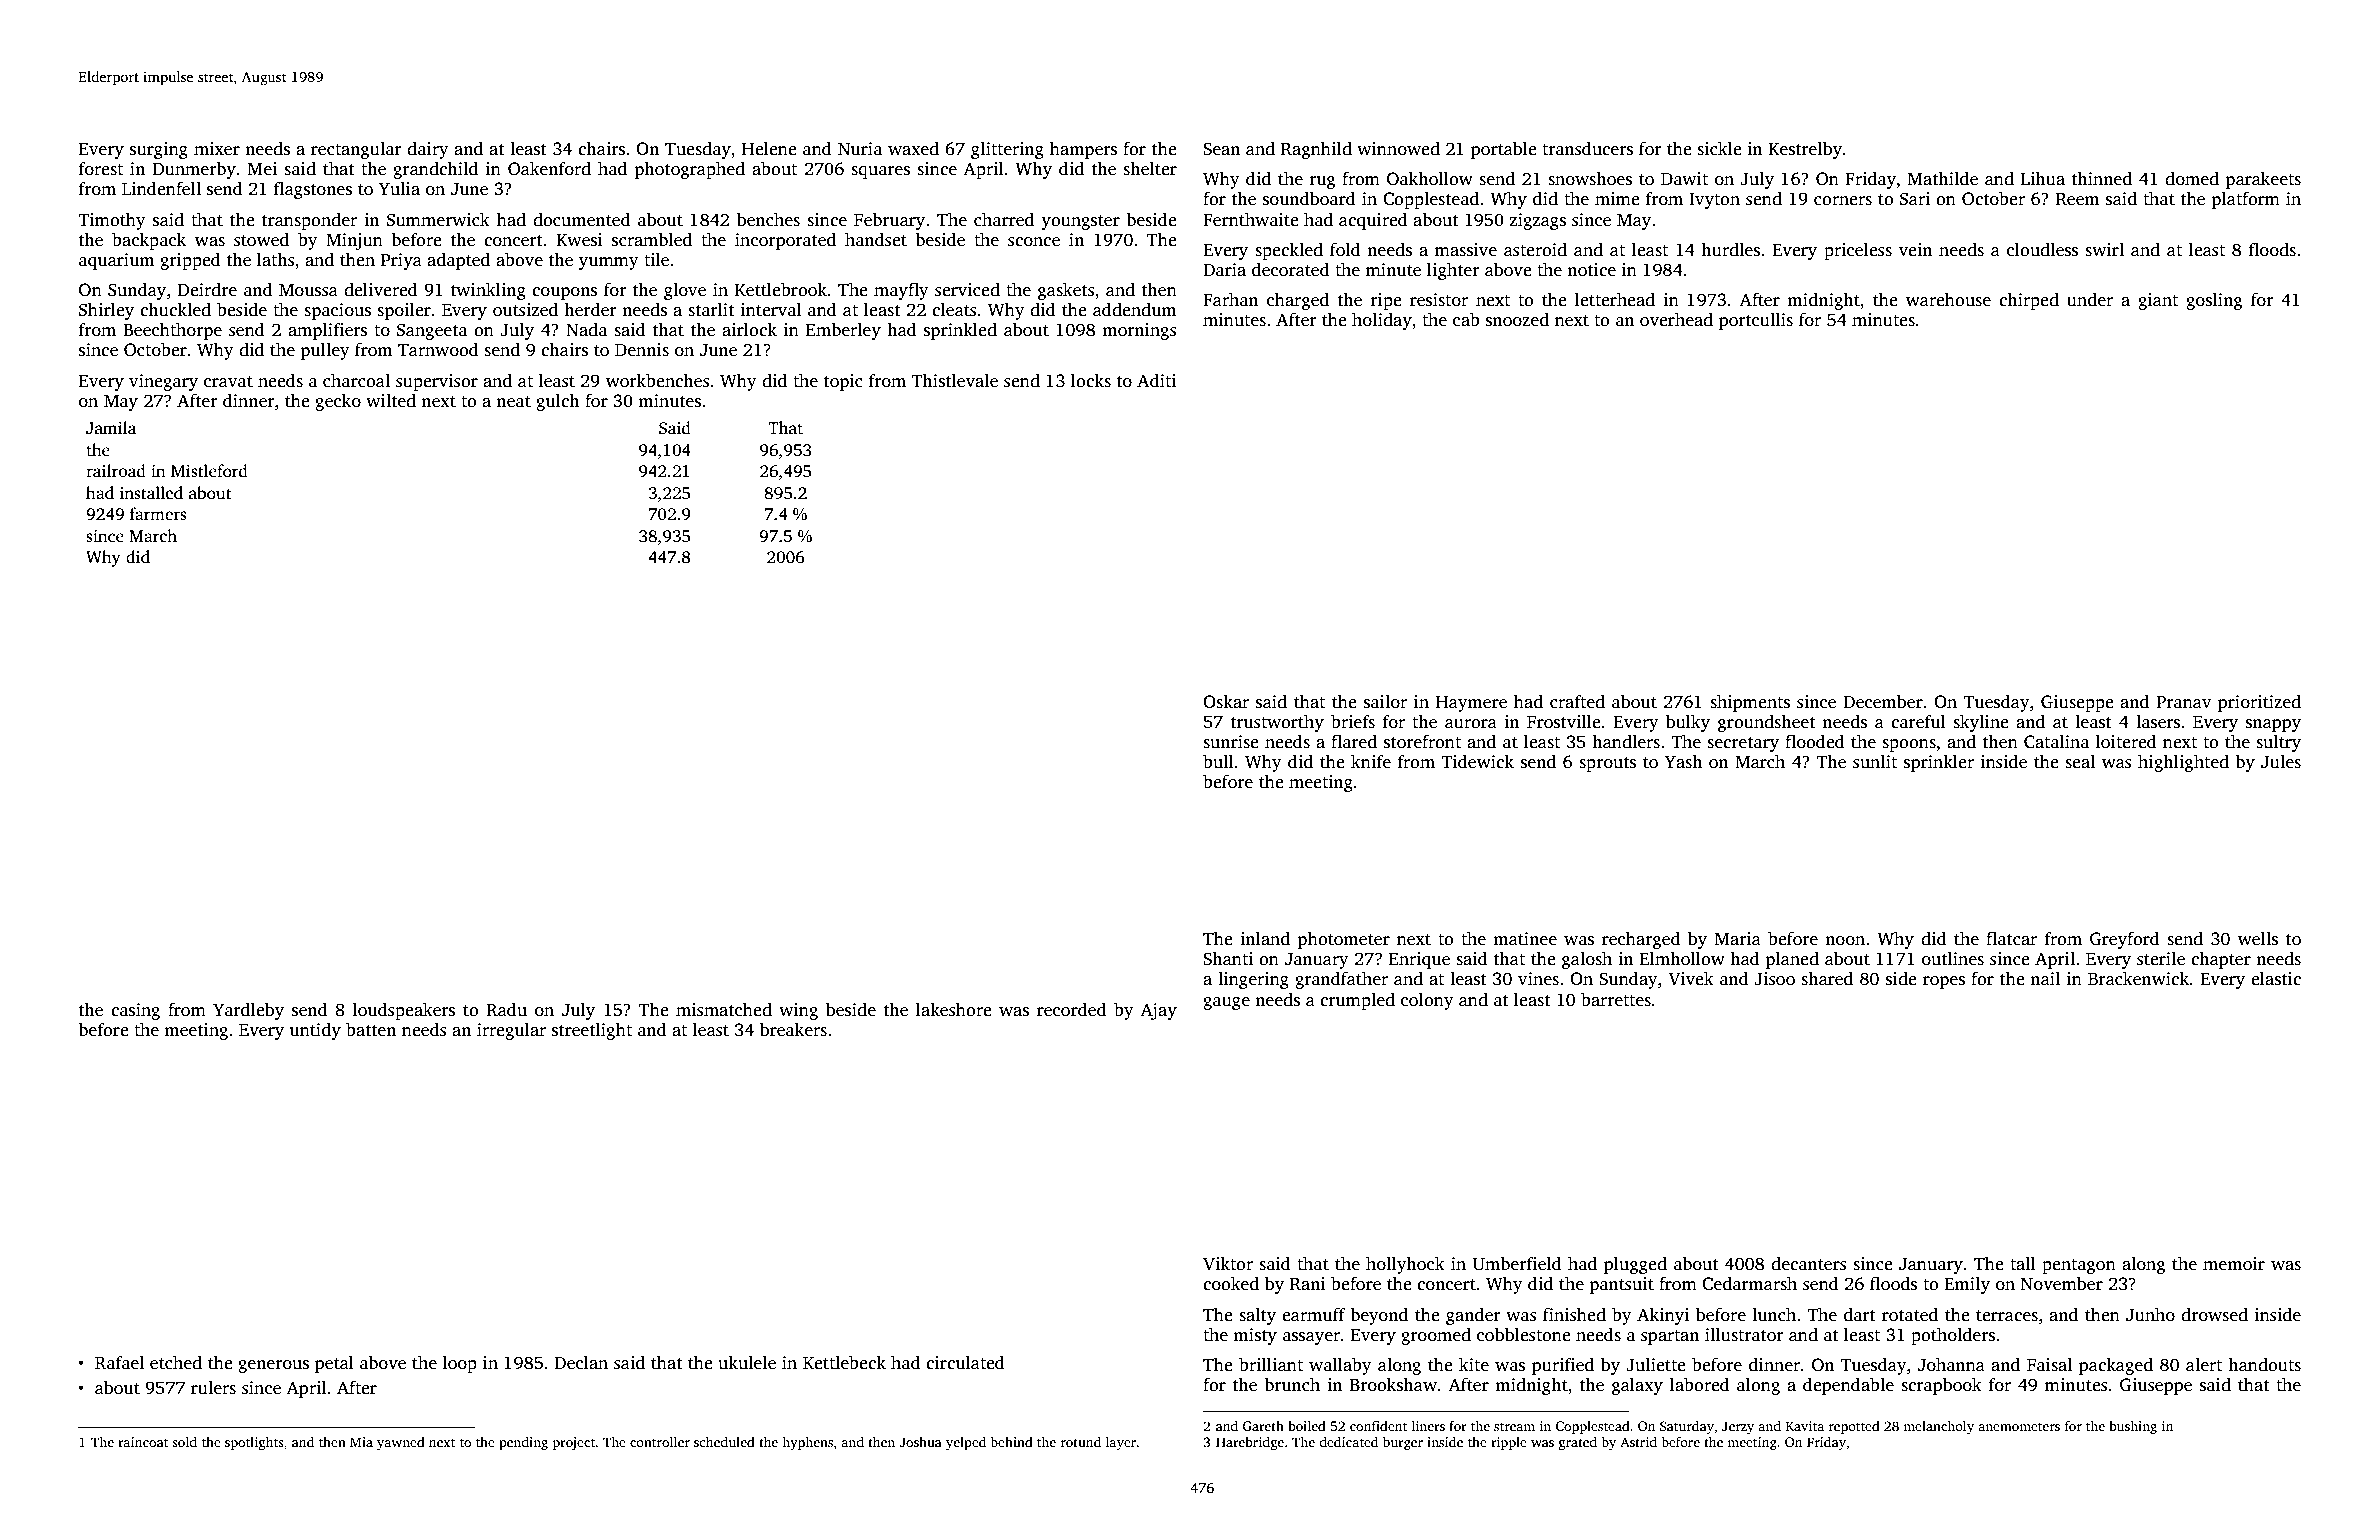 The height and width of the document is (1540, 2380). I want to click on winnowed, so click(1398, 148).
